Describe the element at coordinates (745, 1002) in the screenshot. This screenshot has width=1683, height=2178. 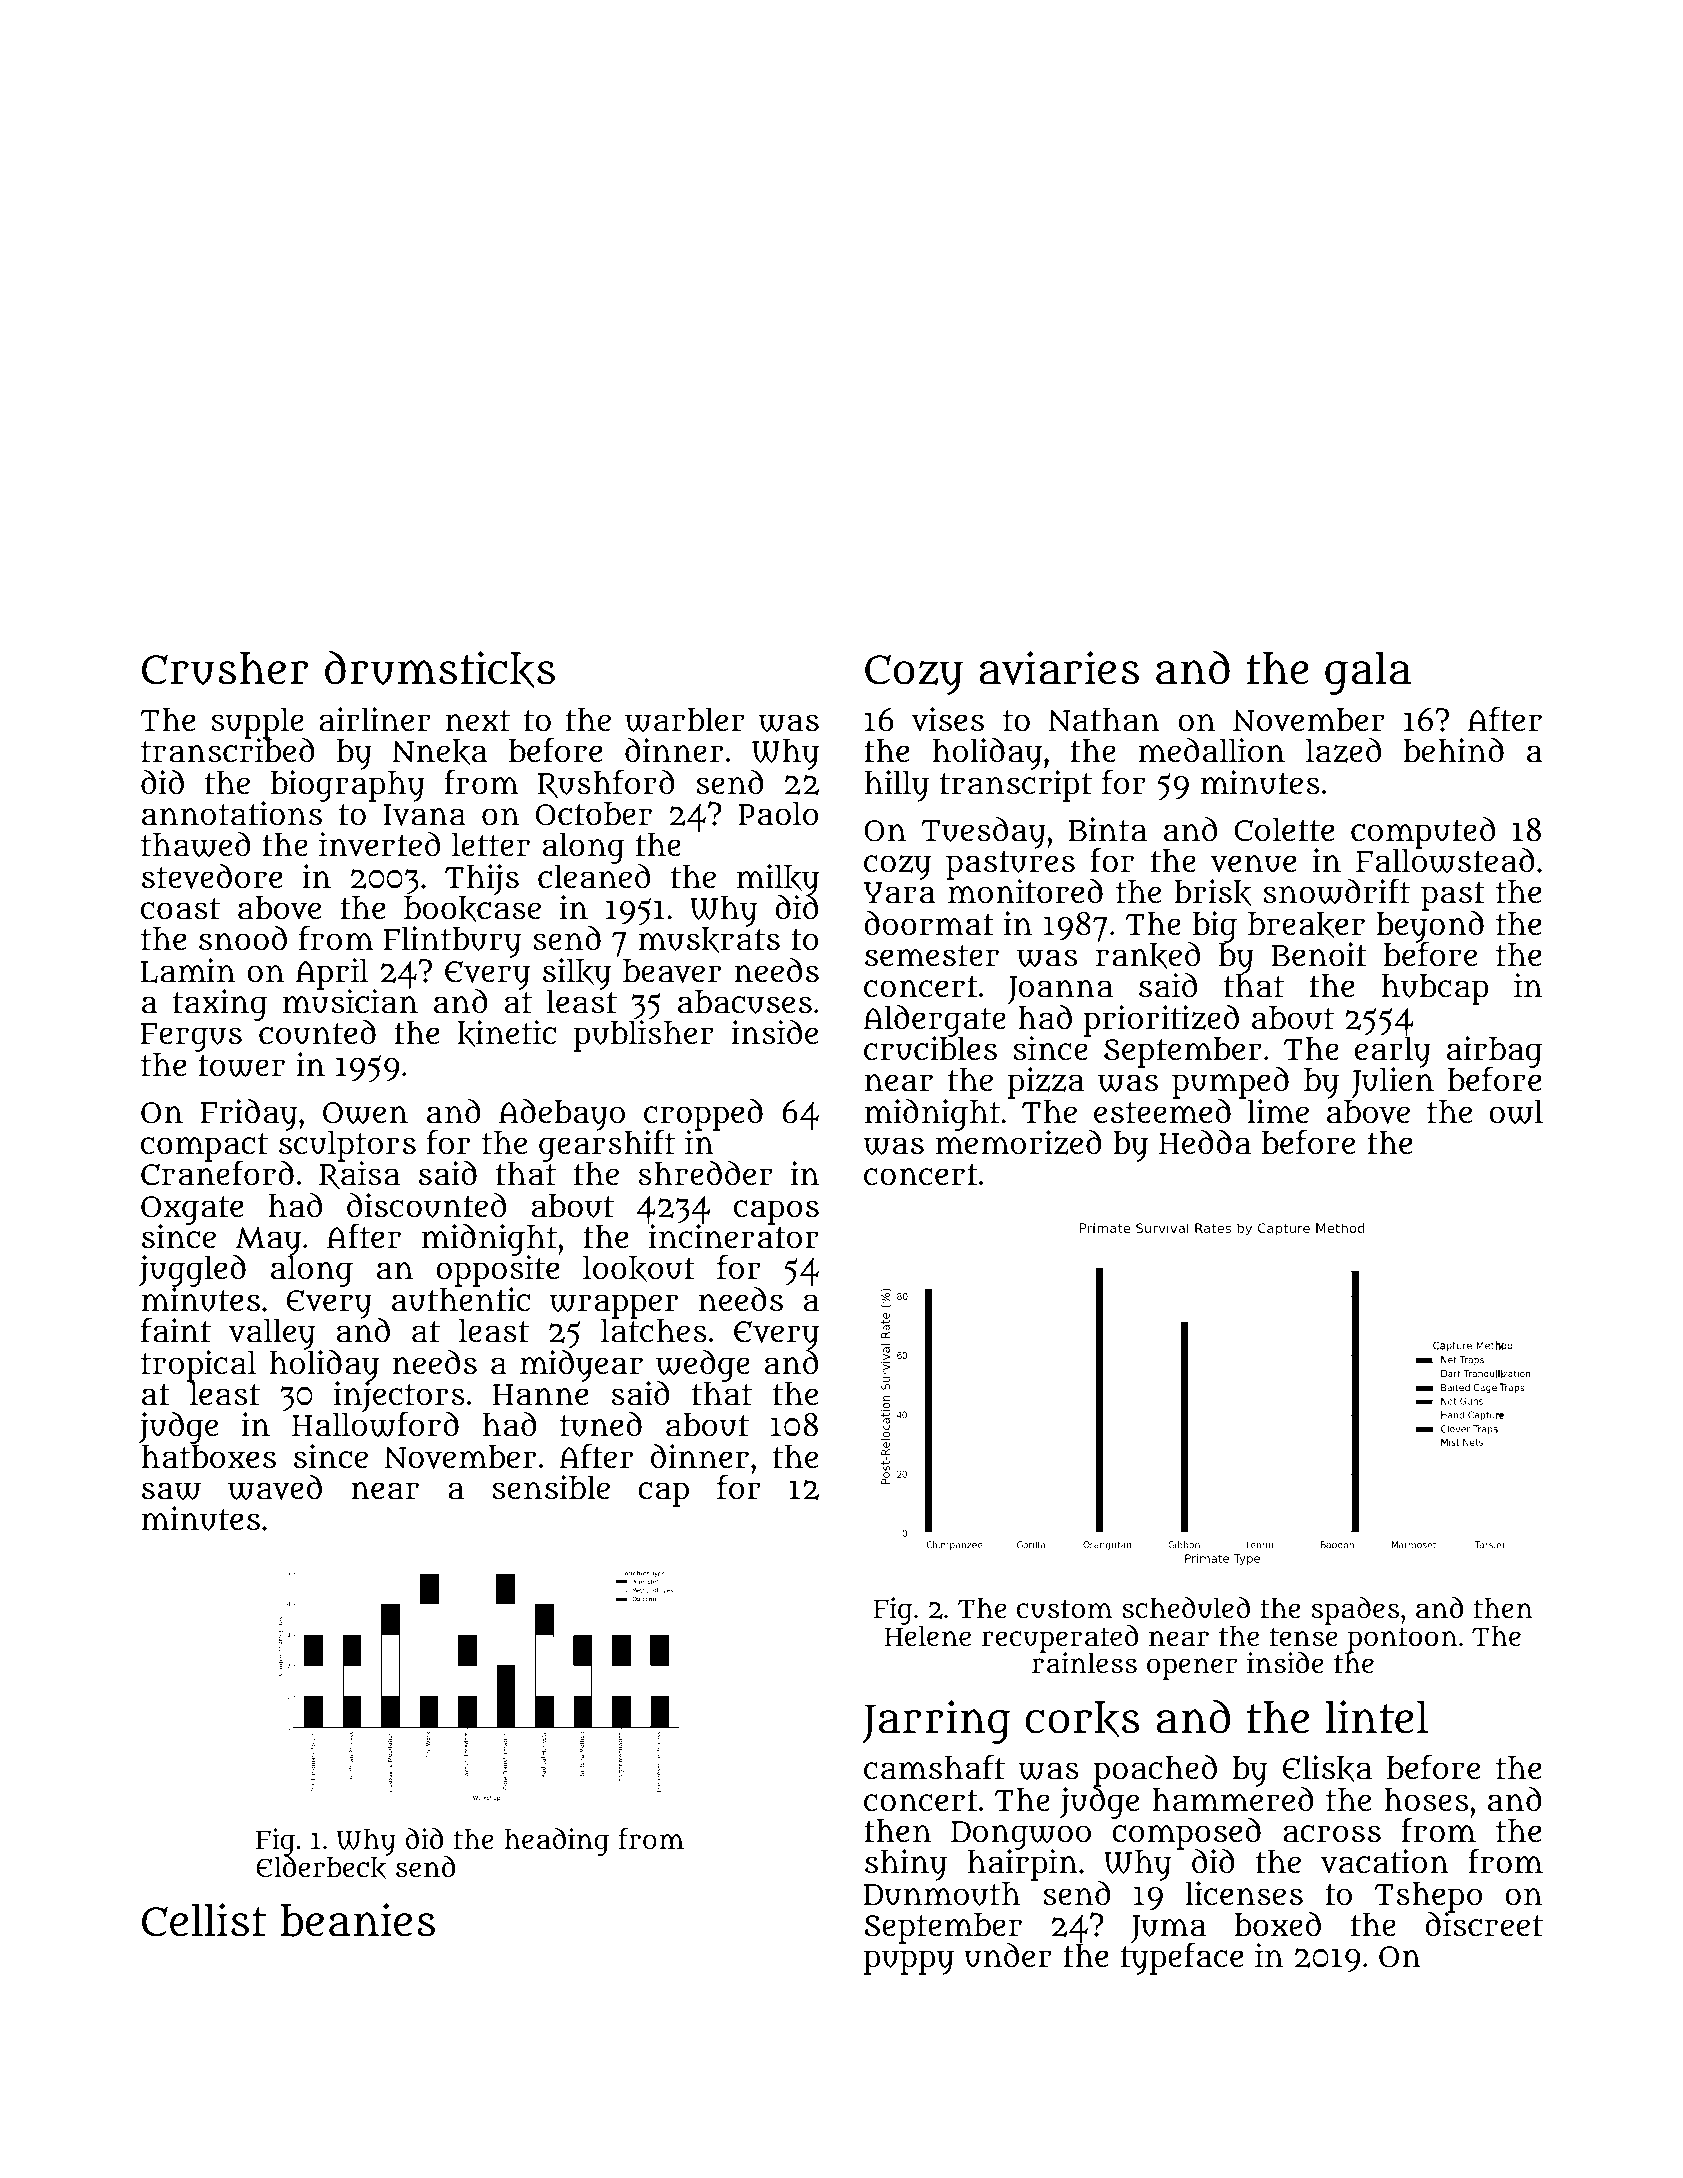
I see `abacuses` at that location.
